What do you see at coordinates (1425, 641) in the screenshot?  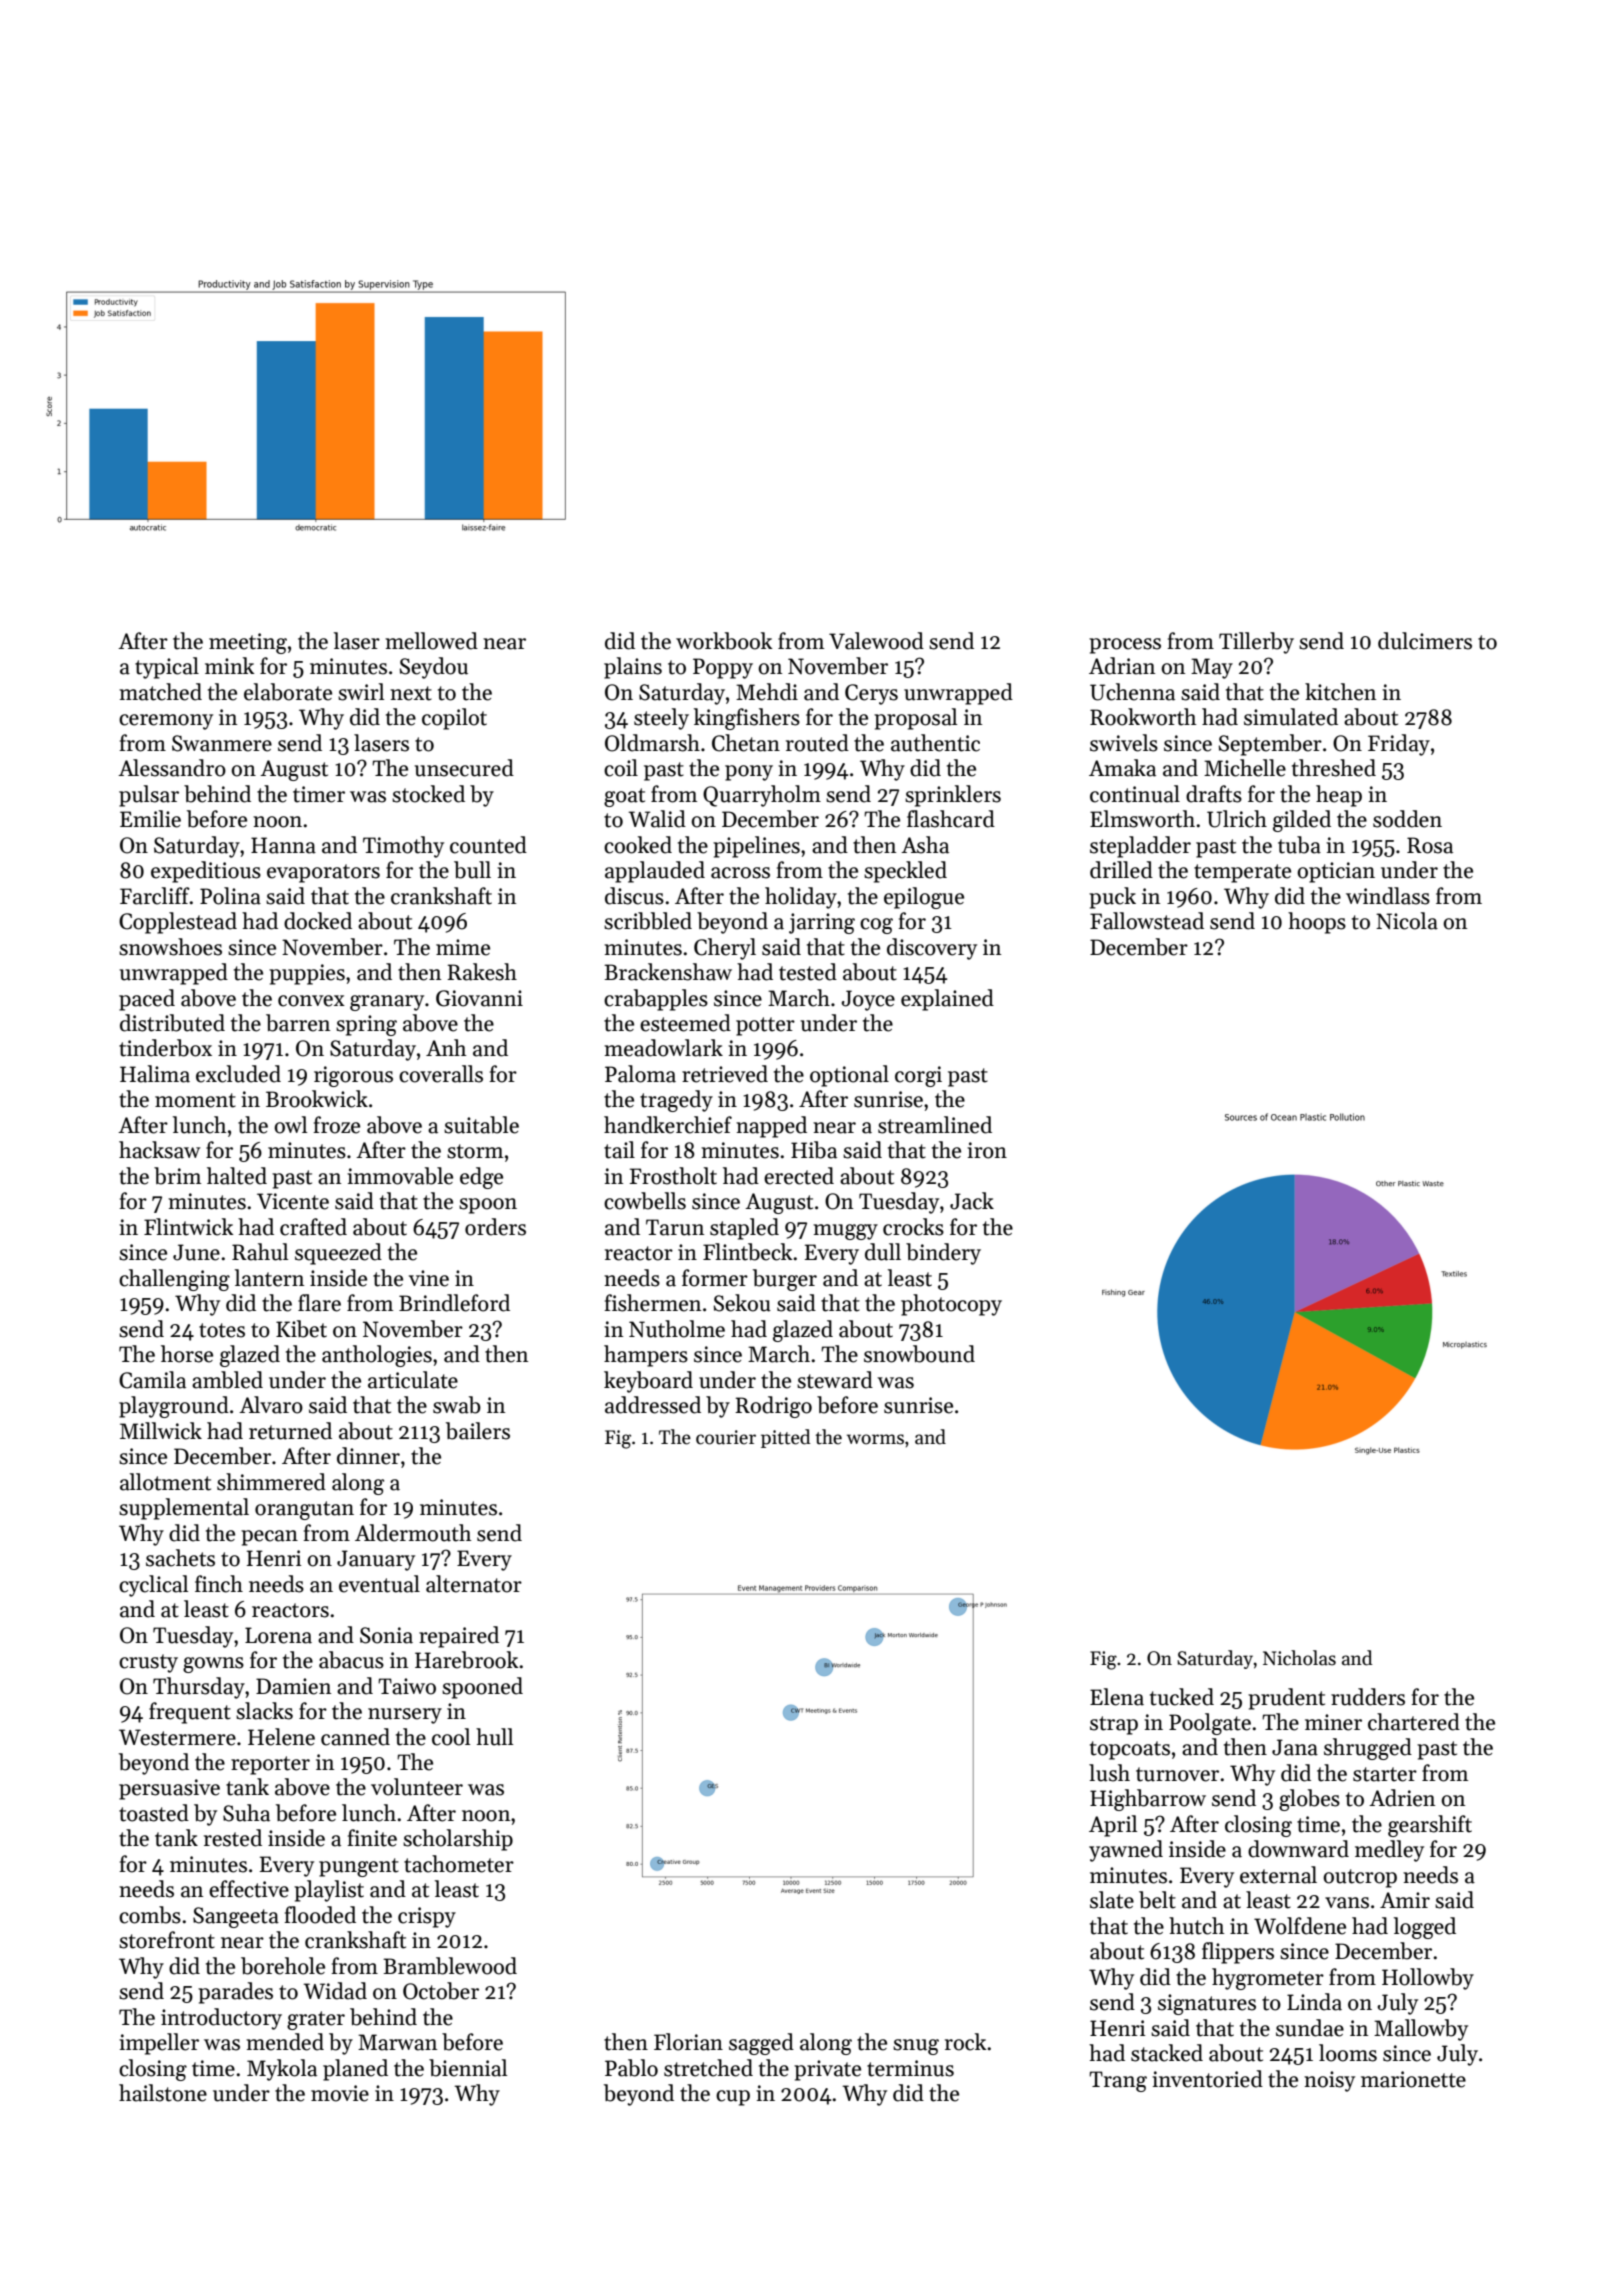 I see `dulcimers` at bounding box center [1425, 641].
